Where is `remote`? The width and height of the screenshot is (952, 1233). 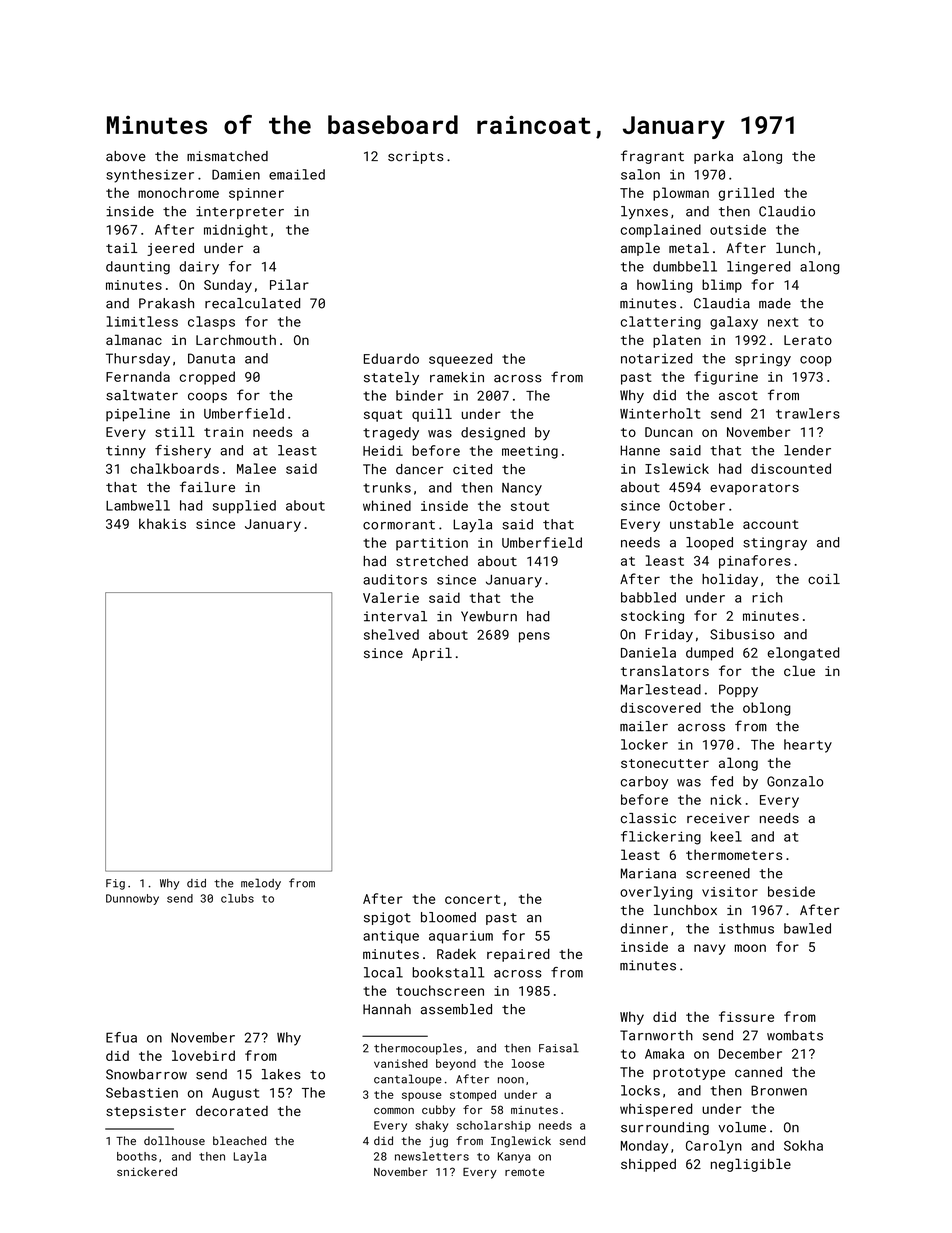
remote is located at coordinates (524, 1172).
